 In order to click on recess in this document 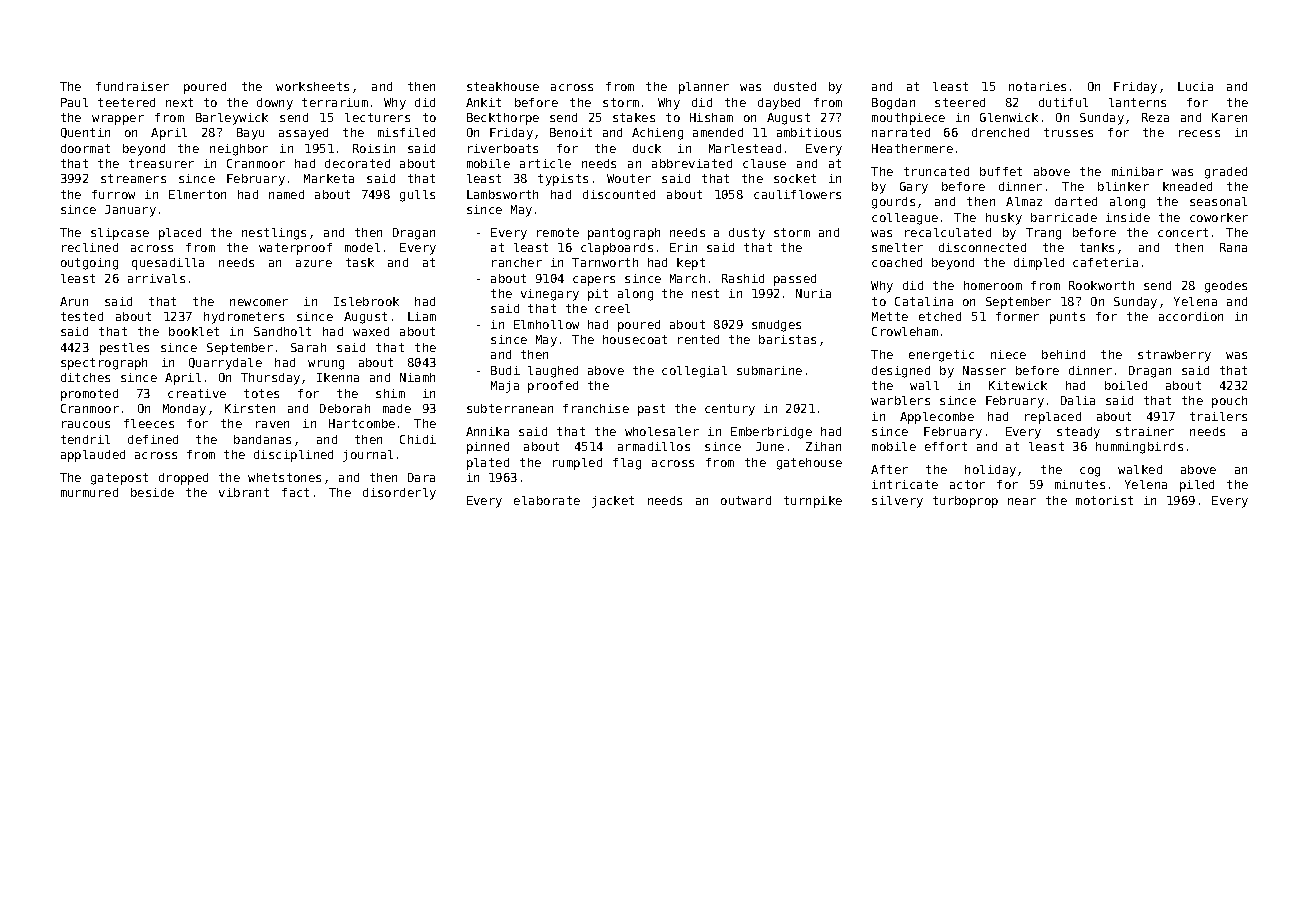, I will do `click(1199, 133)`.
